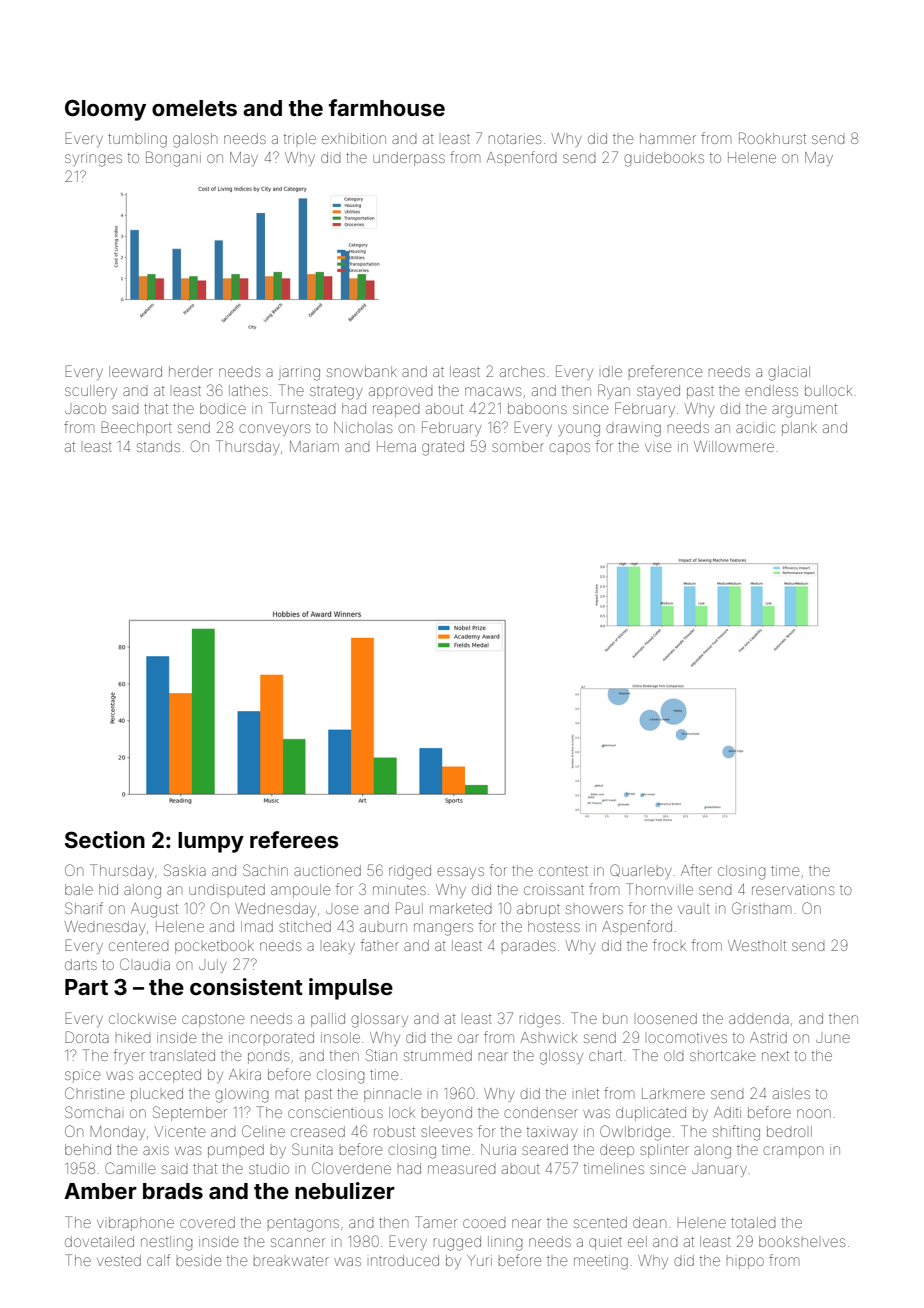  What do you see at coordinates (387, 107) in the screenshot?
I see `farmhouse` at bounding box center [387, 107].
